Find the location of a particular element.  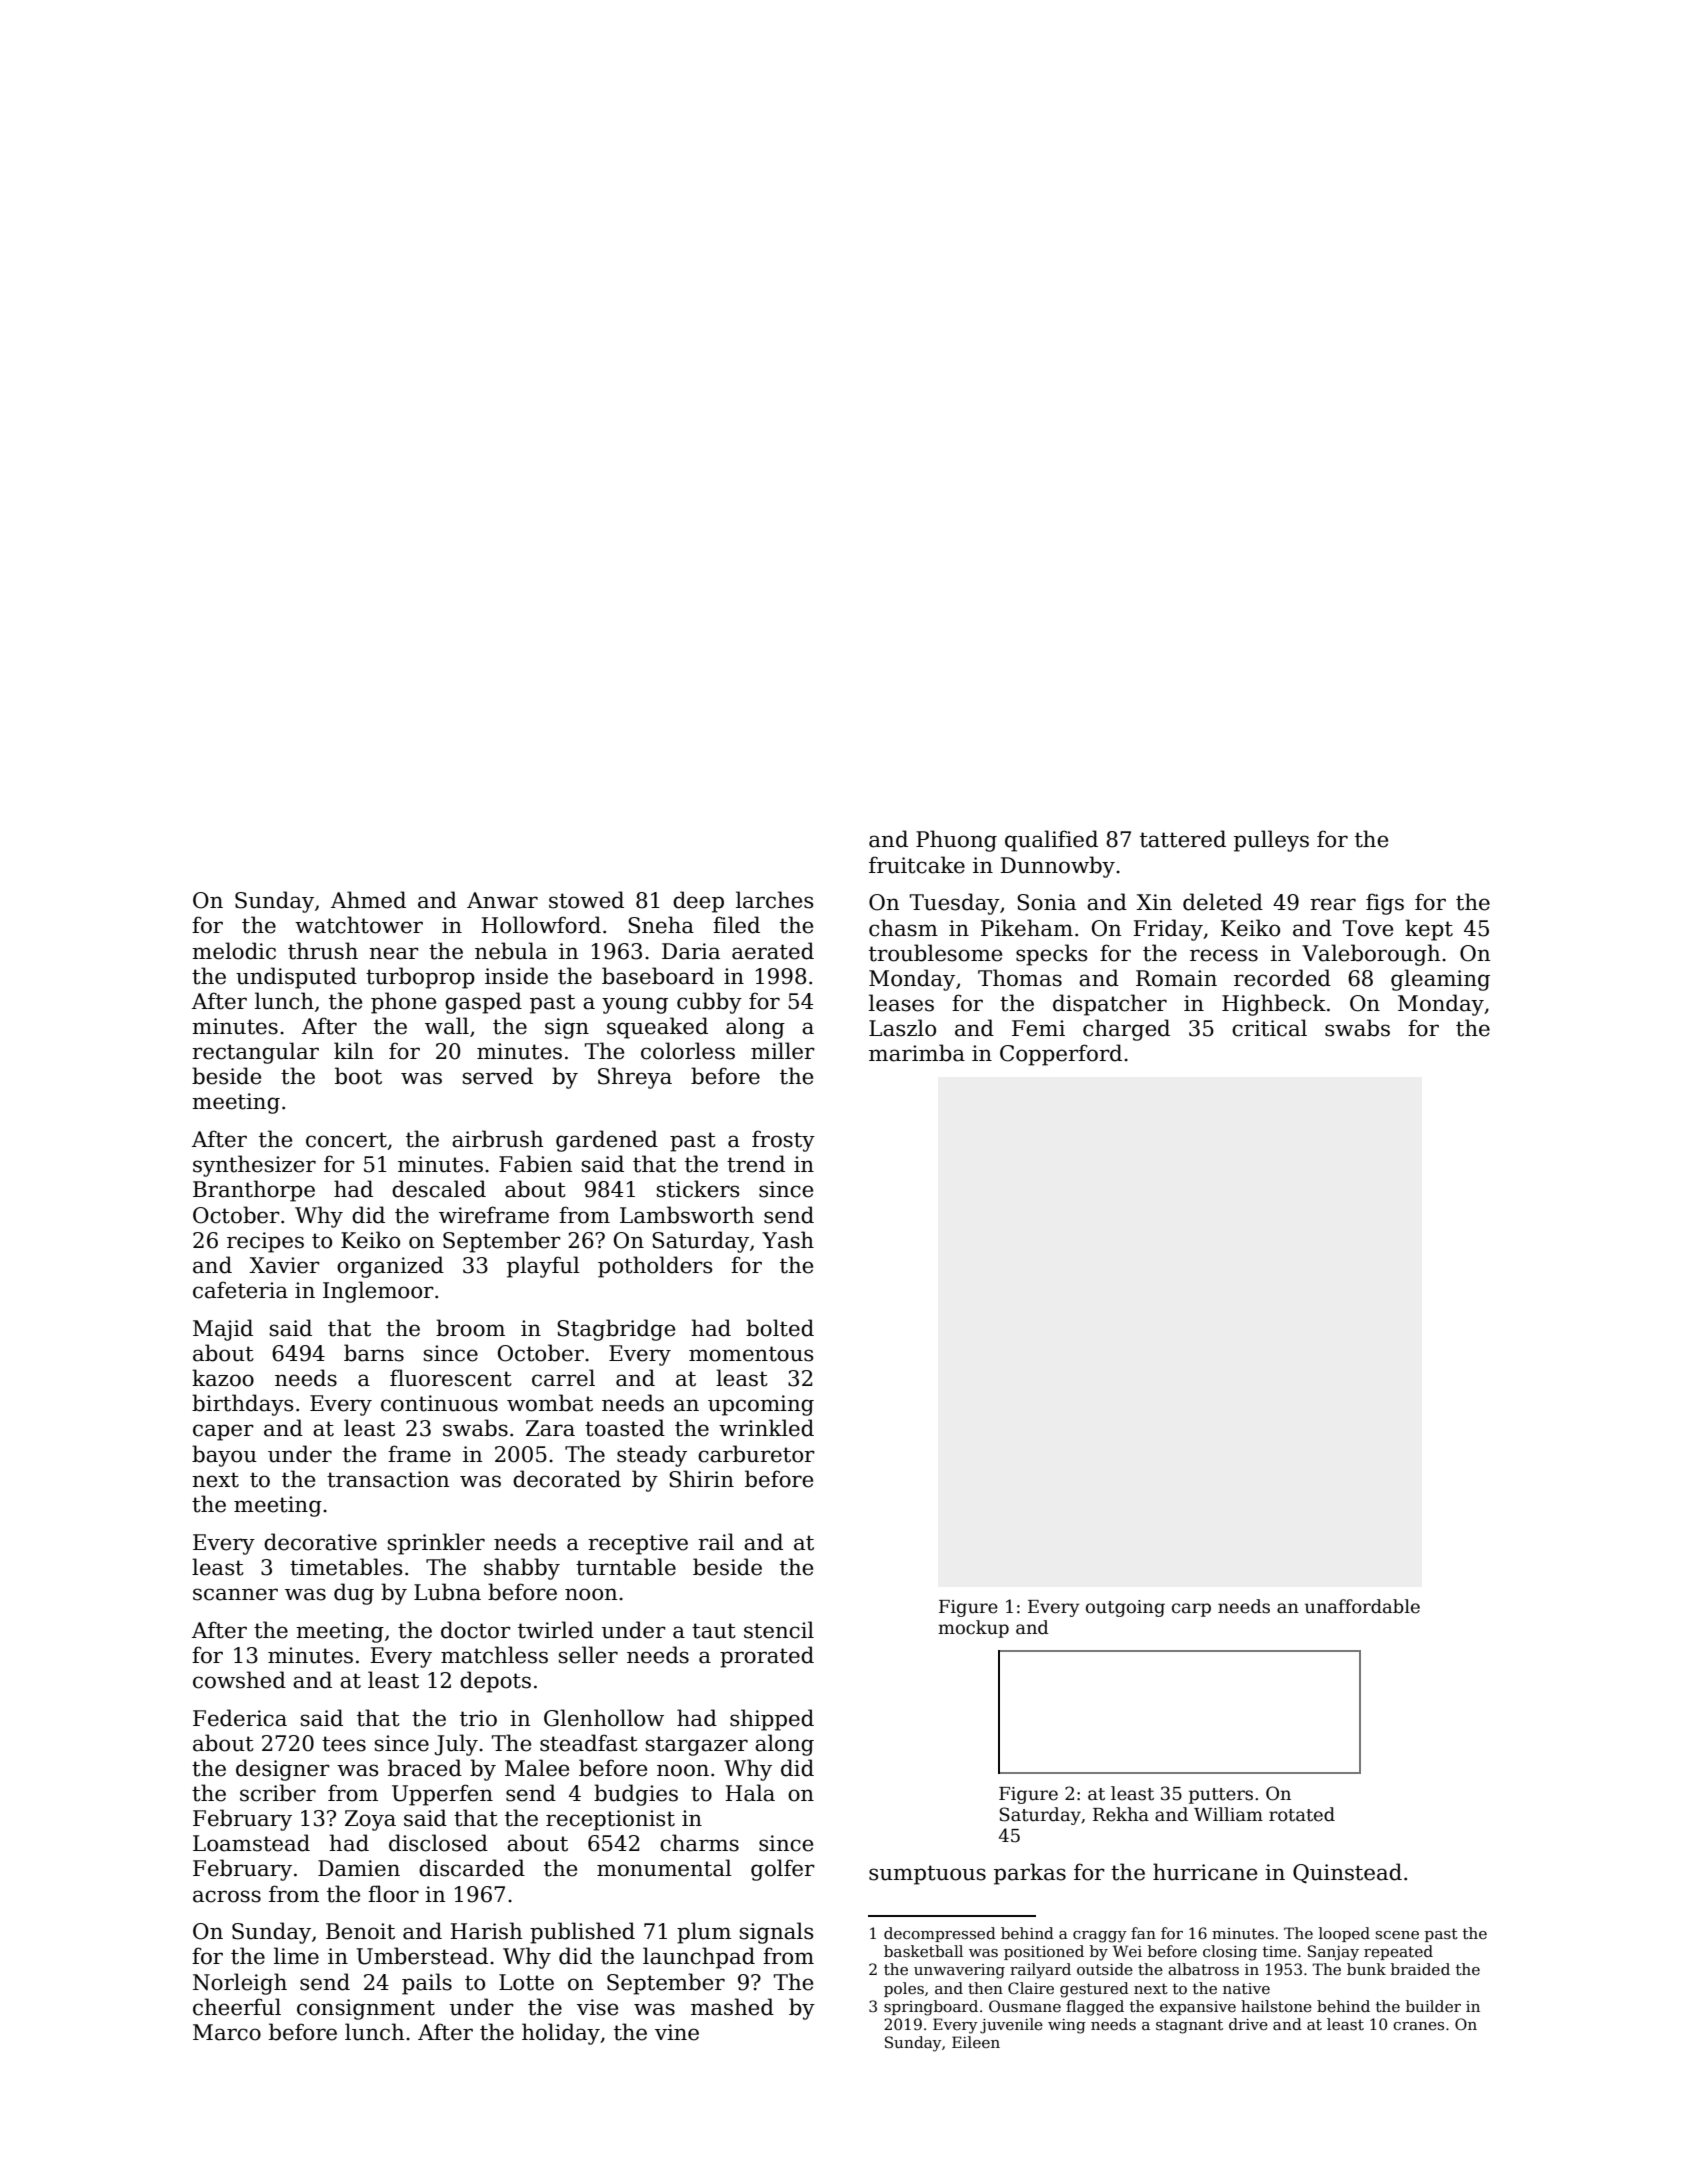

Highbeck is located at coordinates (1274, 1005).
